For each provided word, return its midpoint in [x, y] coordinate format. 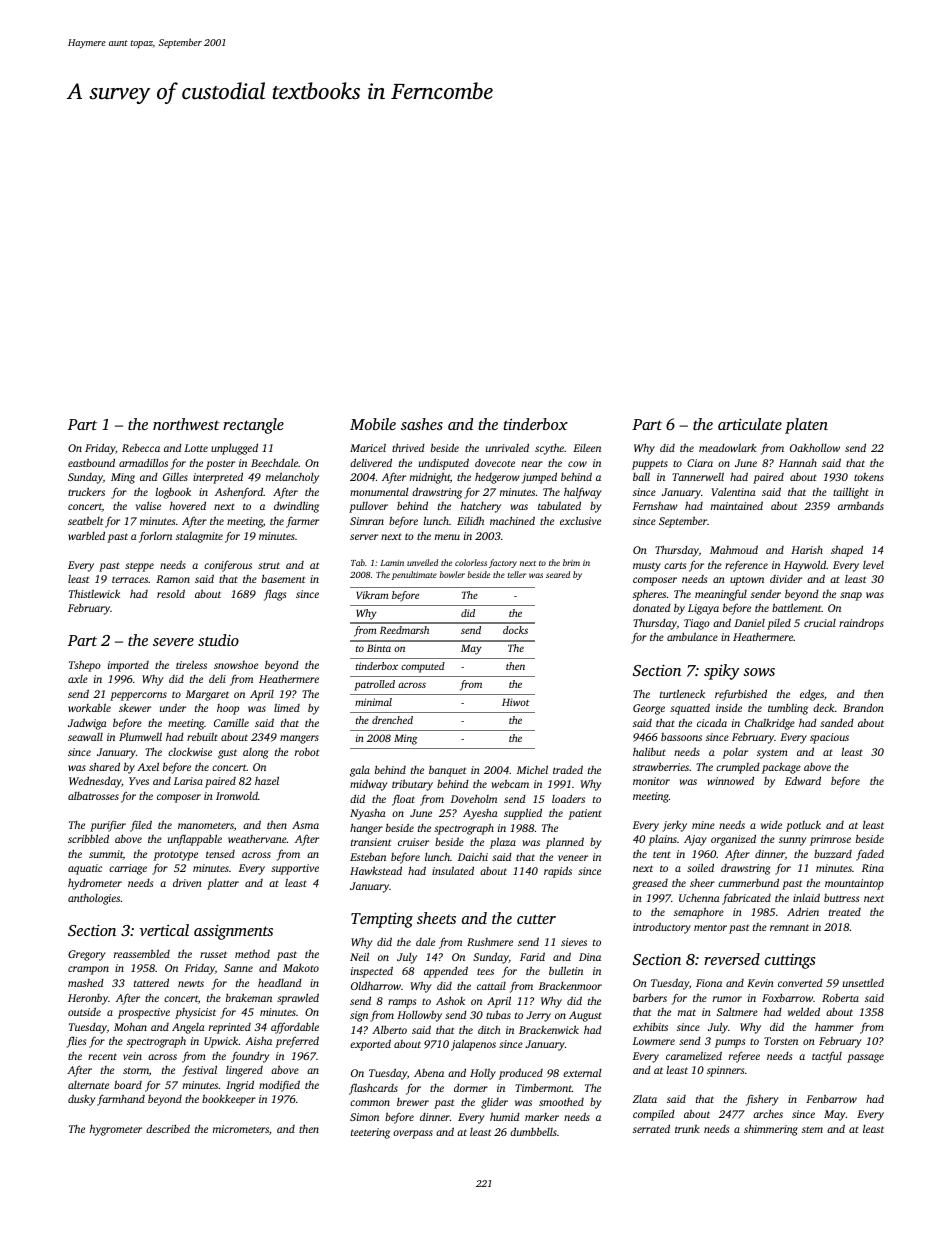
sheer [702, 882]
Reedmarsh [404, 630]
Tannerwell [698, 476]
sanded [837, 723]
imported [128, 666]
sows [759, 672]
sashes [422, 424]
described [168, 1128]
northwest [186, 424]
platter [223, 884]
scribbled [88, 838]
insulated [453, 870]
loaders [568, 798]
